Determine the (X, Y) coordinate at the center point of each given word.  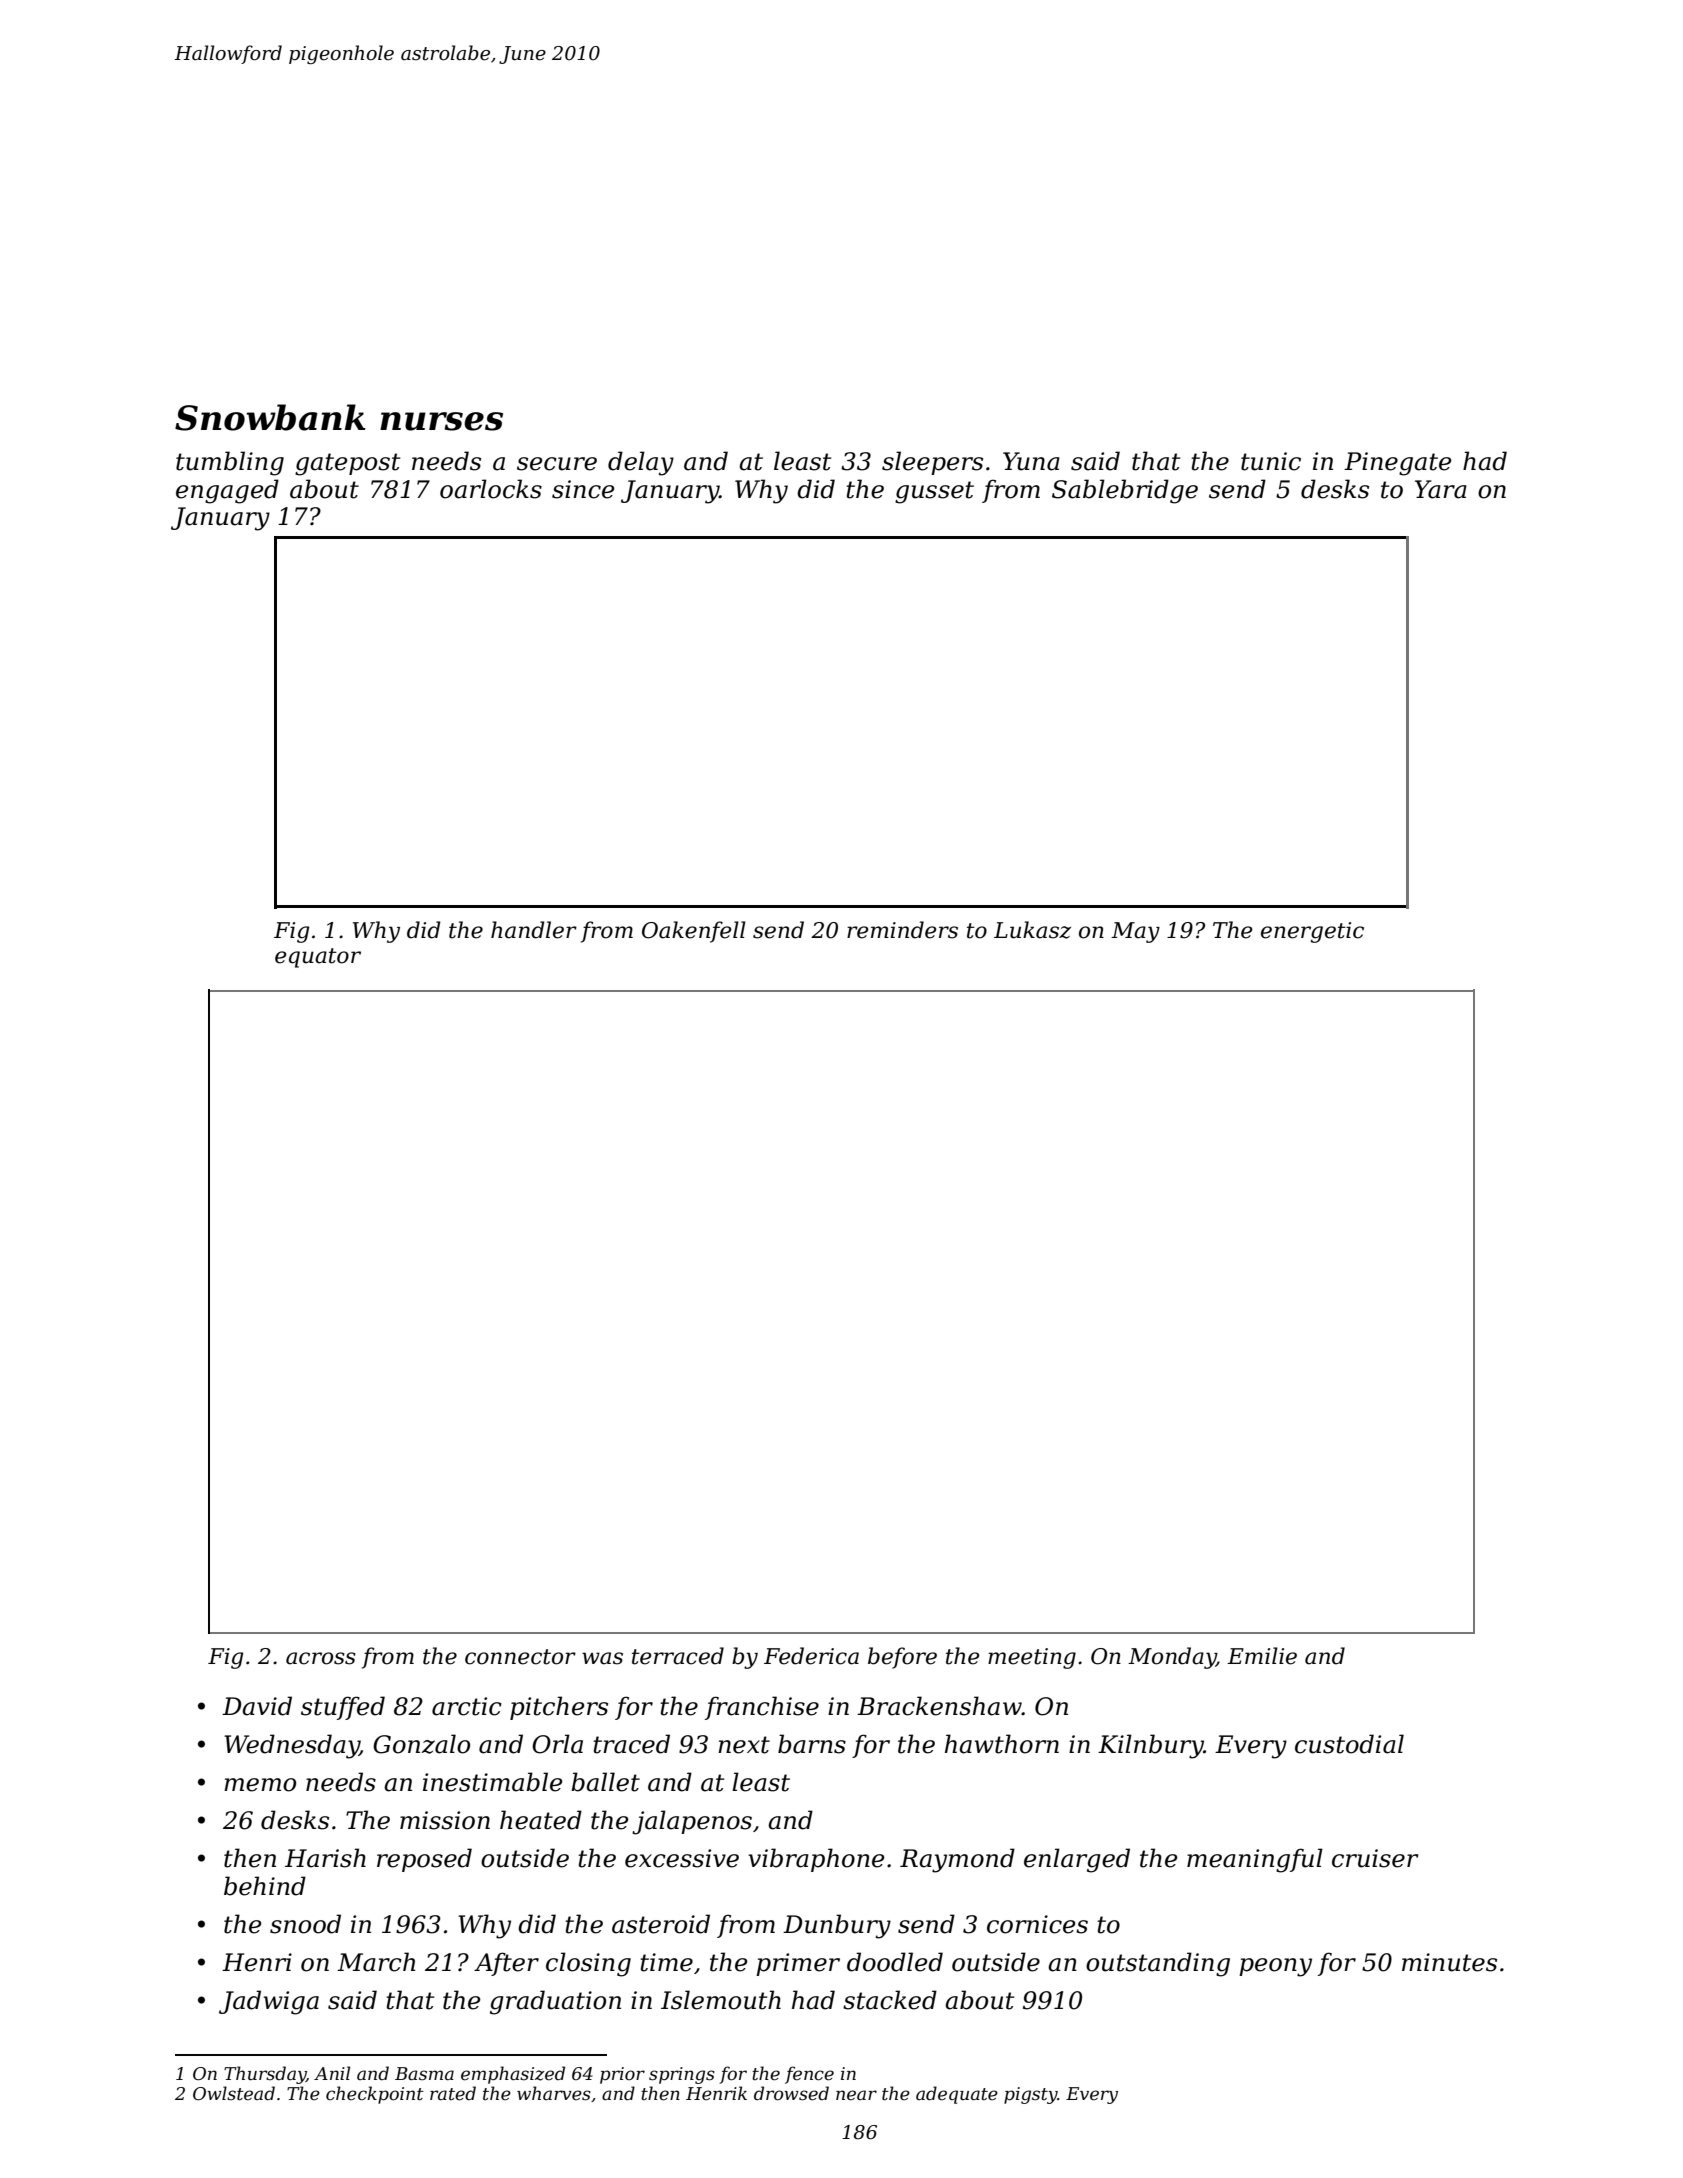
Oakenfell (694, 932)
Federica (811, 1656)
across (321, 1658)
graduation (555, 2002)
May (1135, 932)
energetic (1312, 932)
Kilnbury (1151, 1746)
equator (318, 958)
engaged (227, 491)
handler (534, 930)
